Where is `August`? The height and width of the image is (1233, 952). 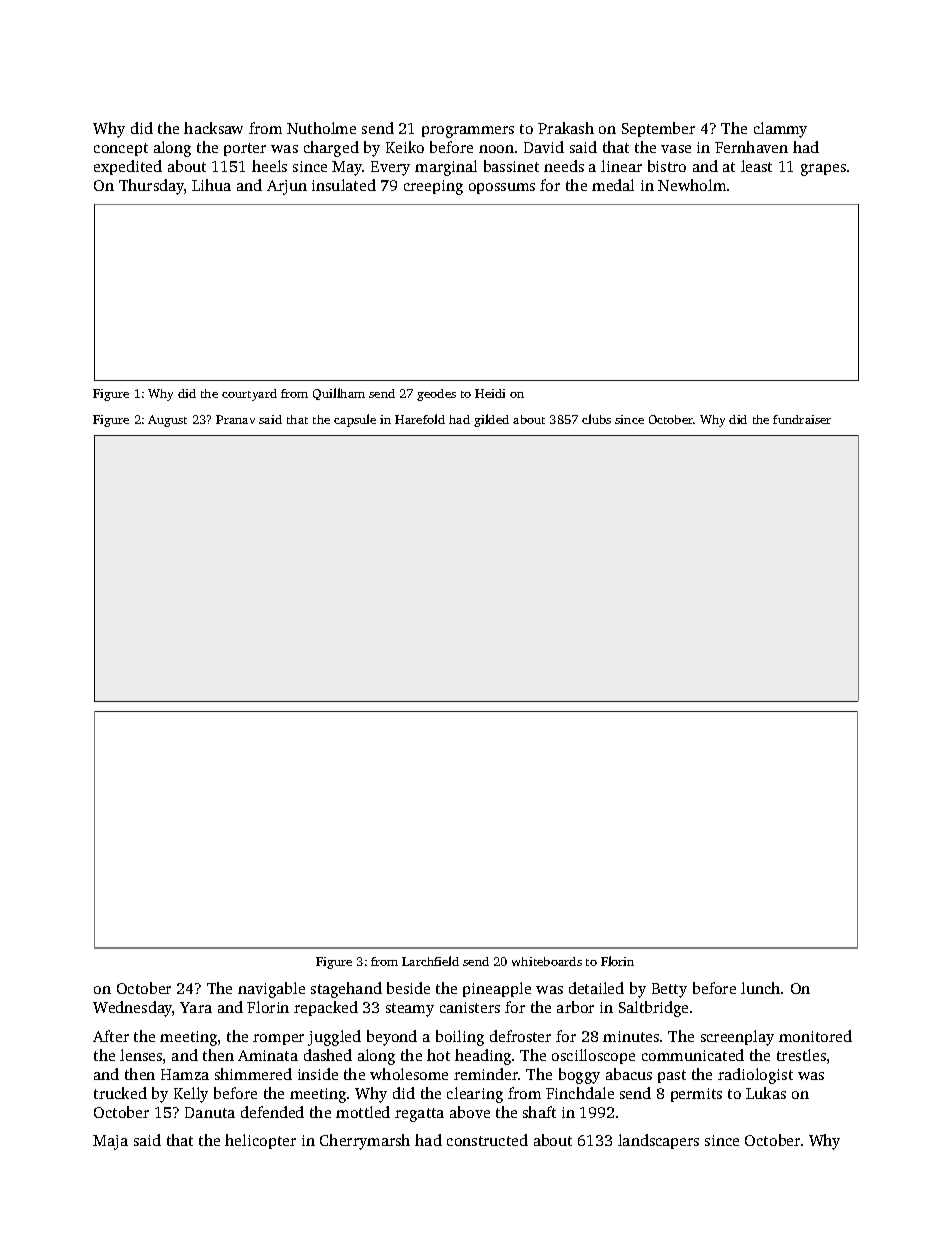
August is located at coordinates (167, 421).
